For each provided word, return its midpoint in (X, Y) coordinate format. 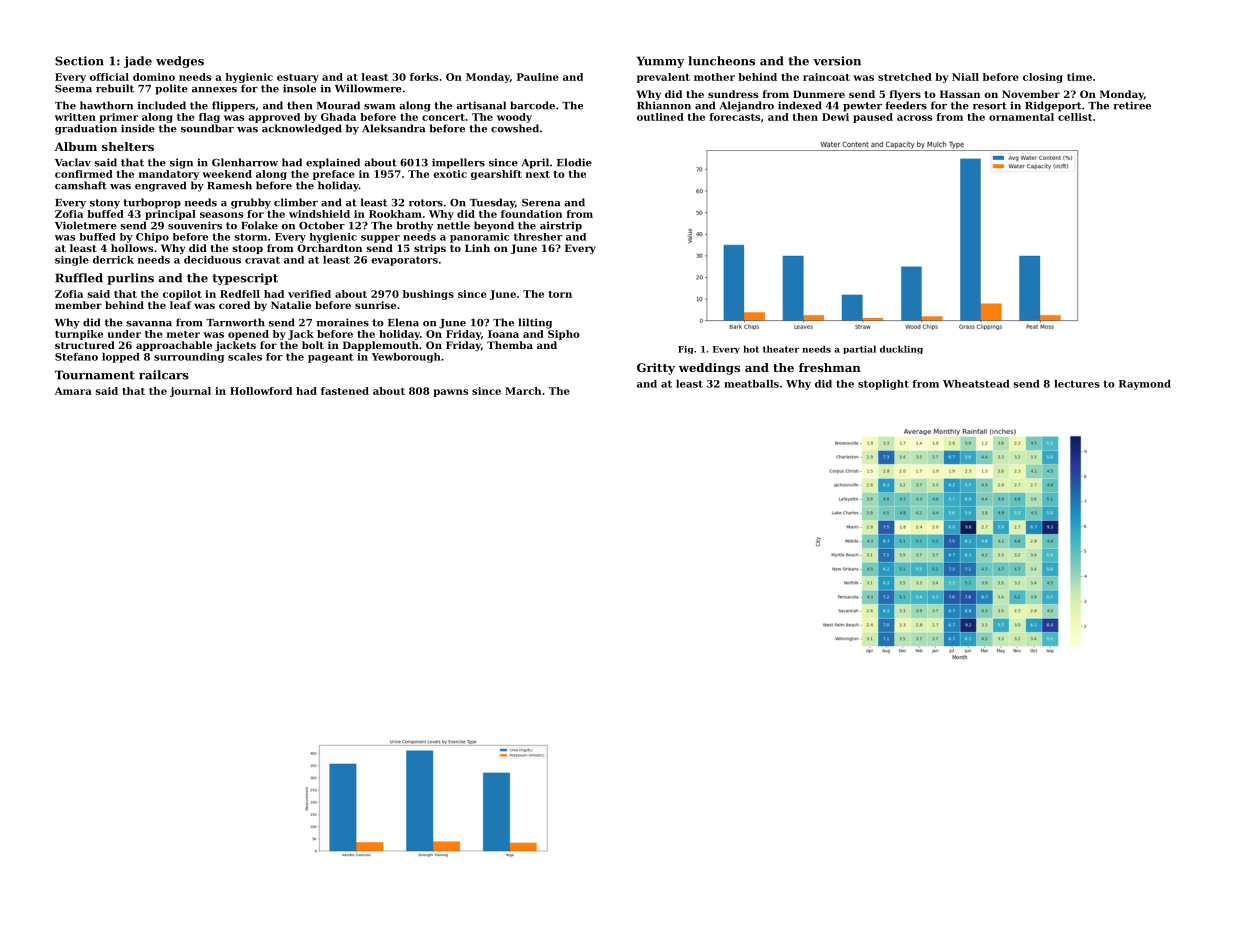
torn (560, 294)
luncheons (721, 61)
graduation (86, 129)
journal (190, 392)
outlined (660, 117)
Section (79, 61)
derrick (113, 260)
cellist (1075, 117)
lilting (535, 323)
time (1079, 77)
